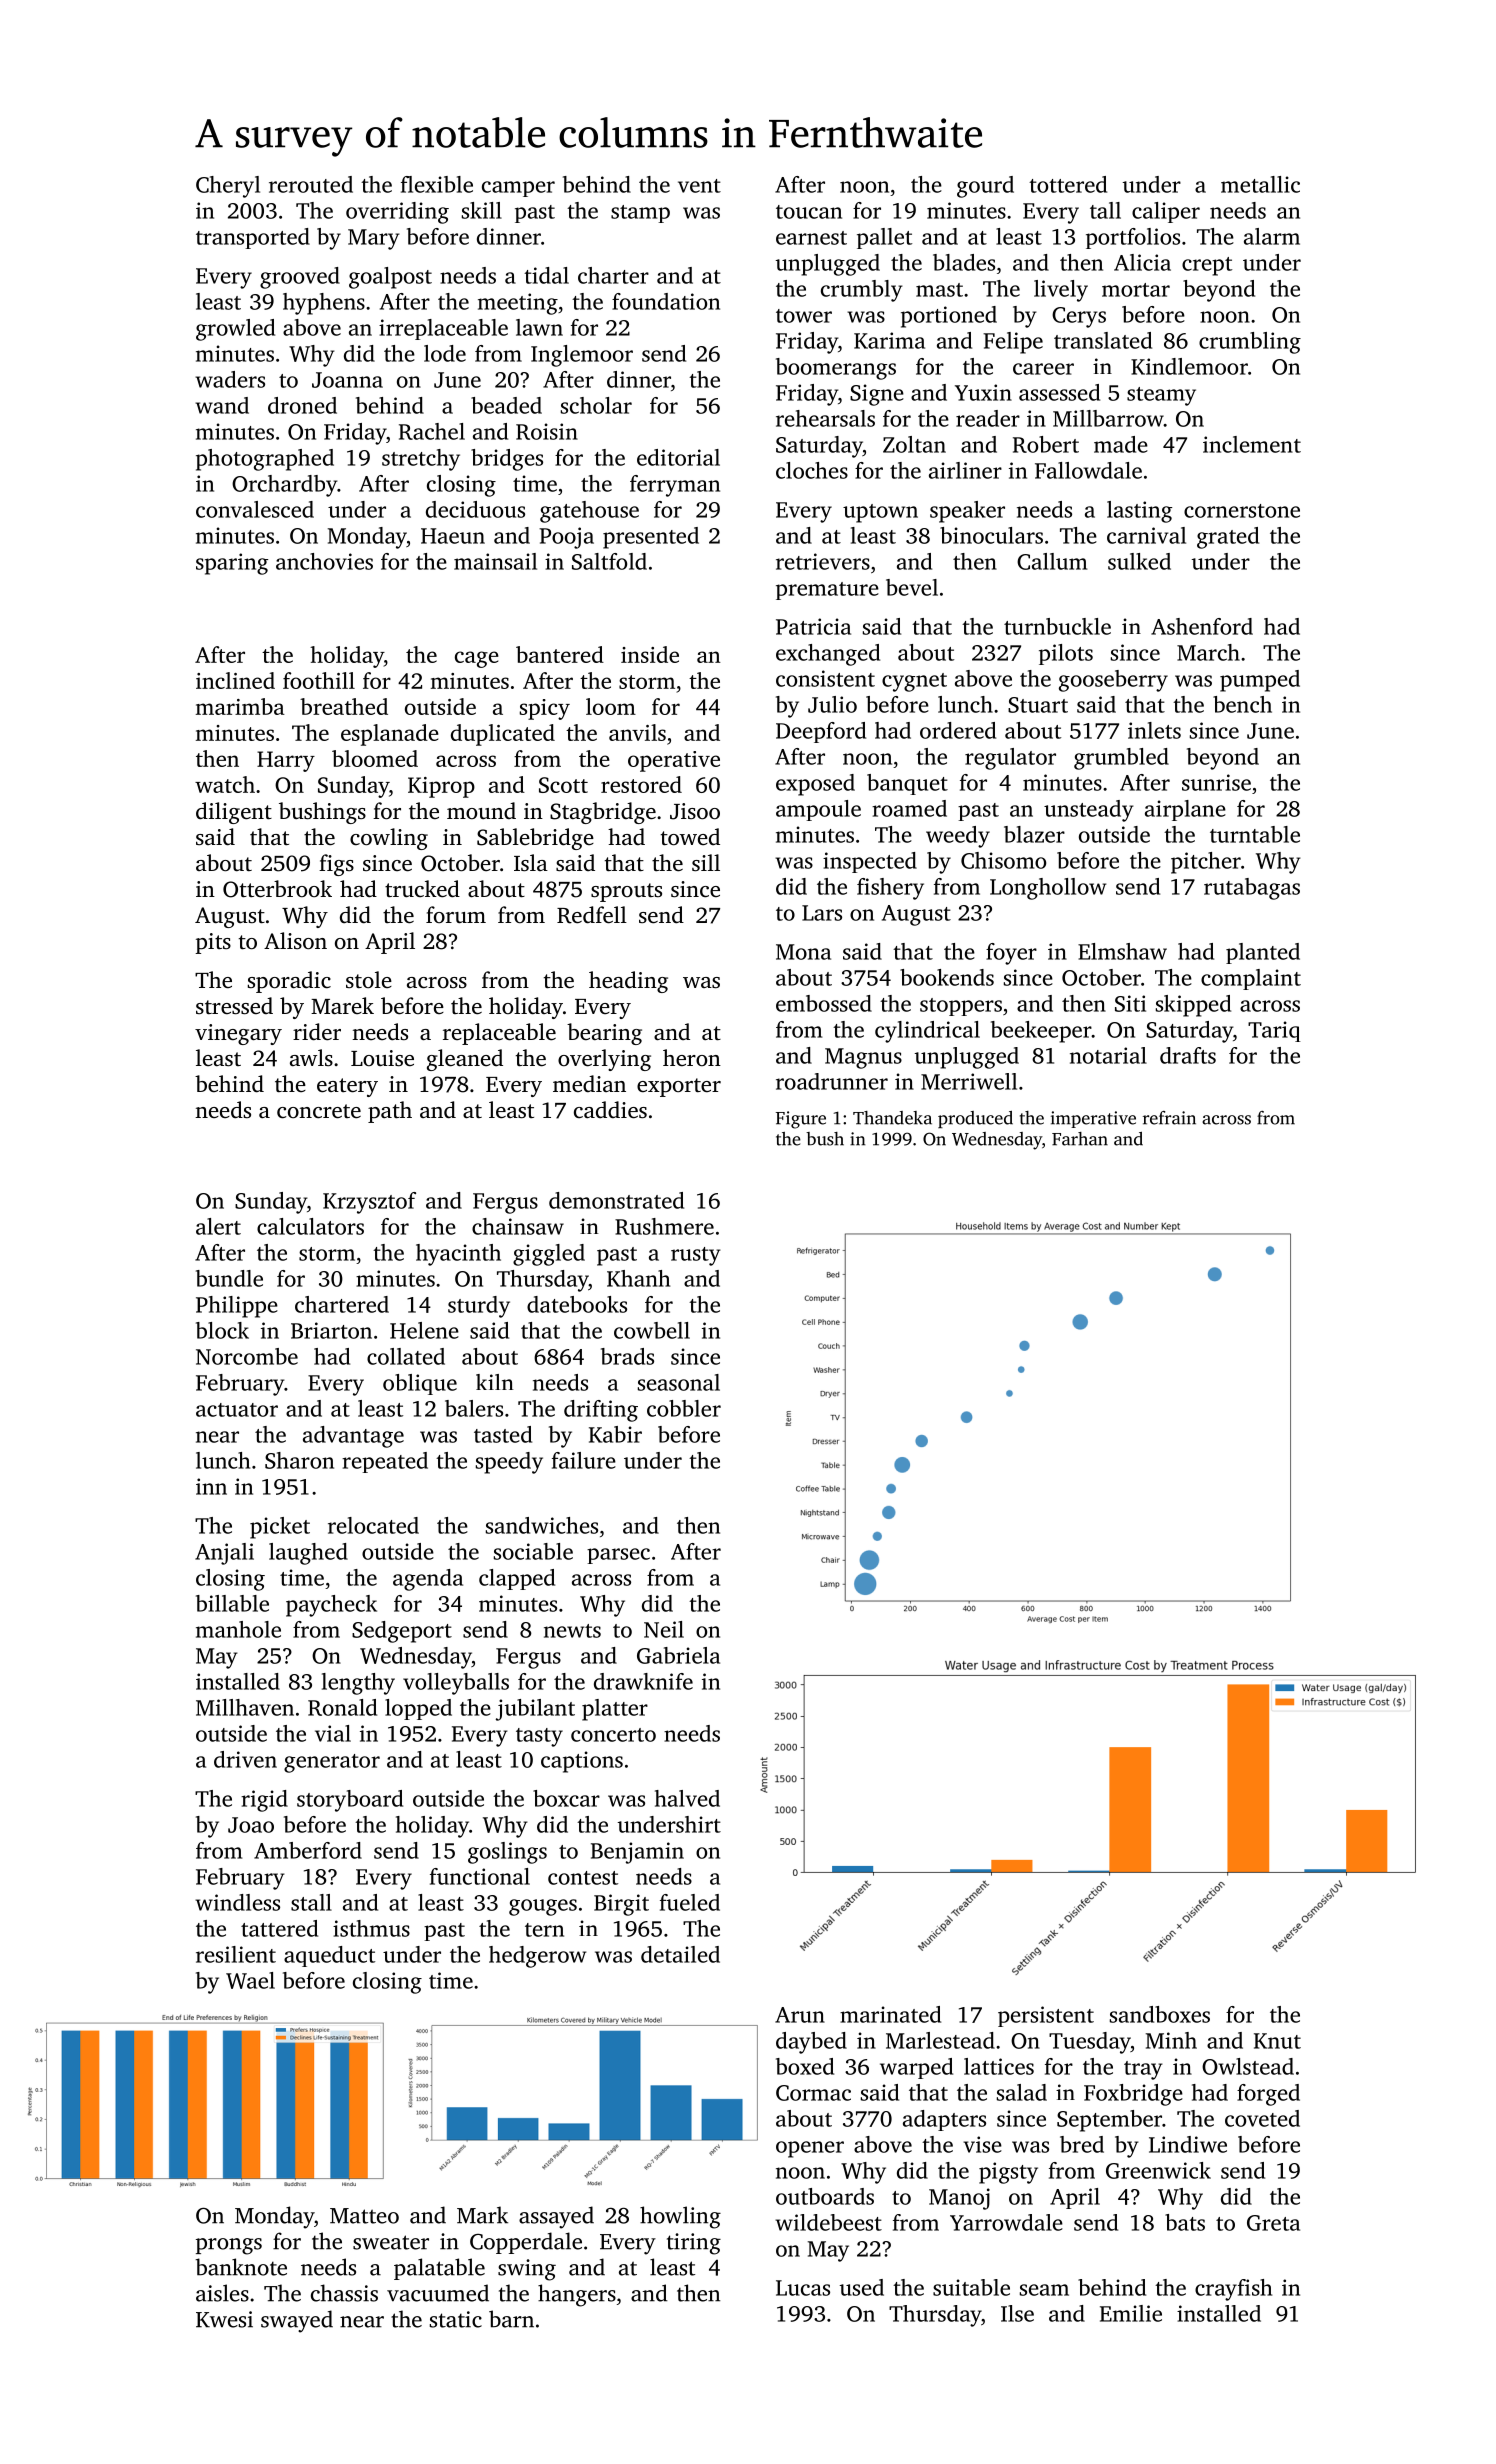  I want to click on beekeeper, so click(1041, 1032).
